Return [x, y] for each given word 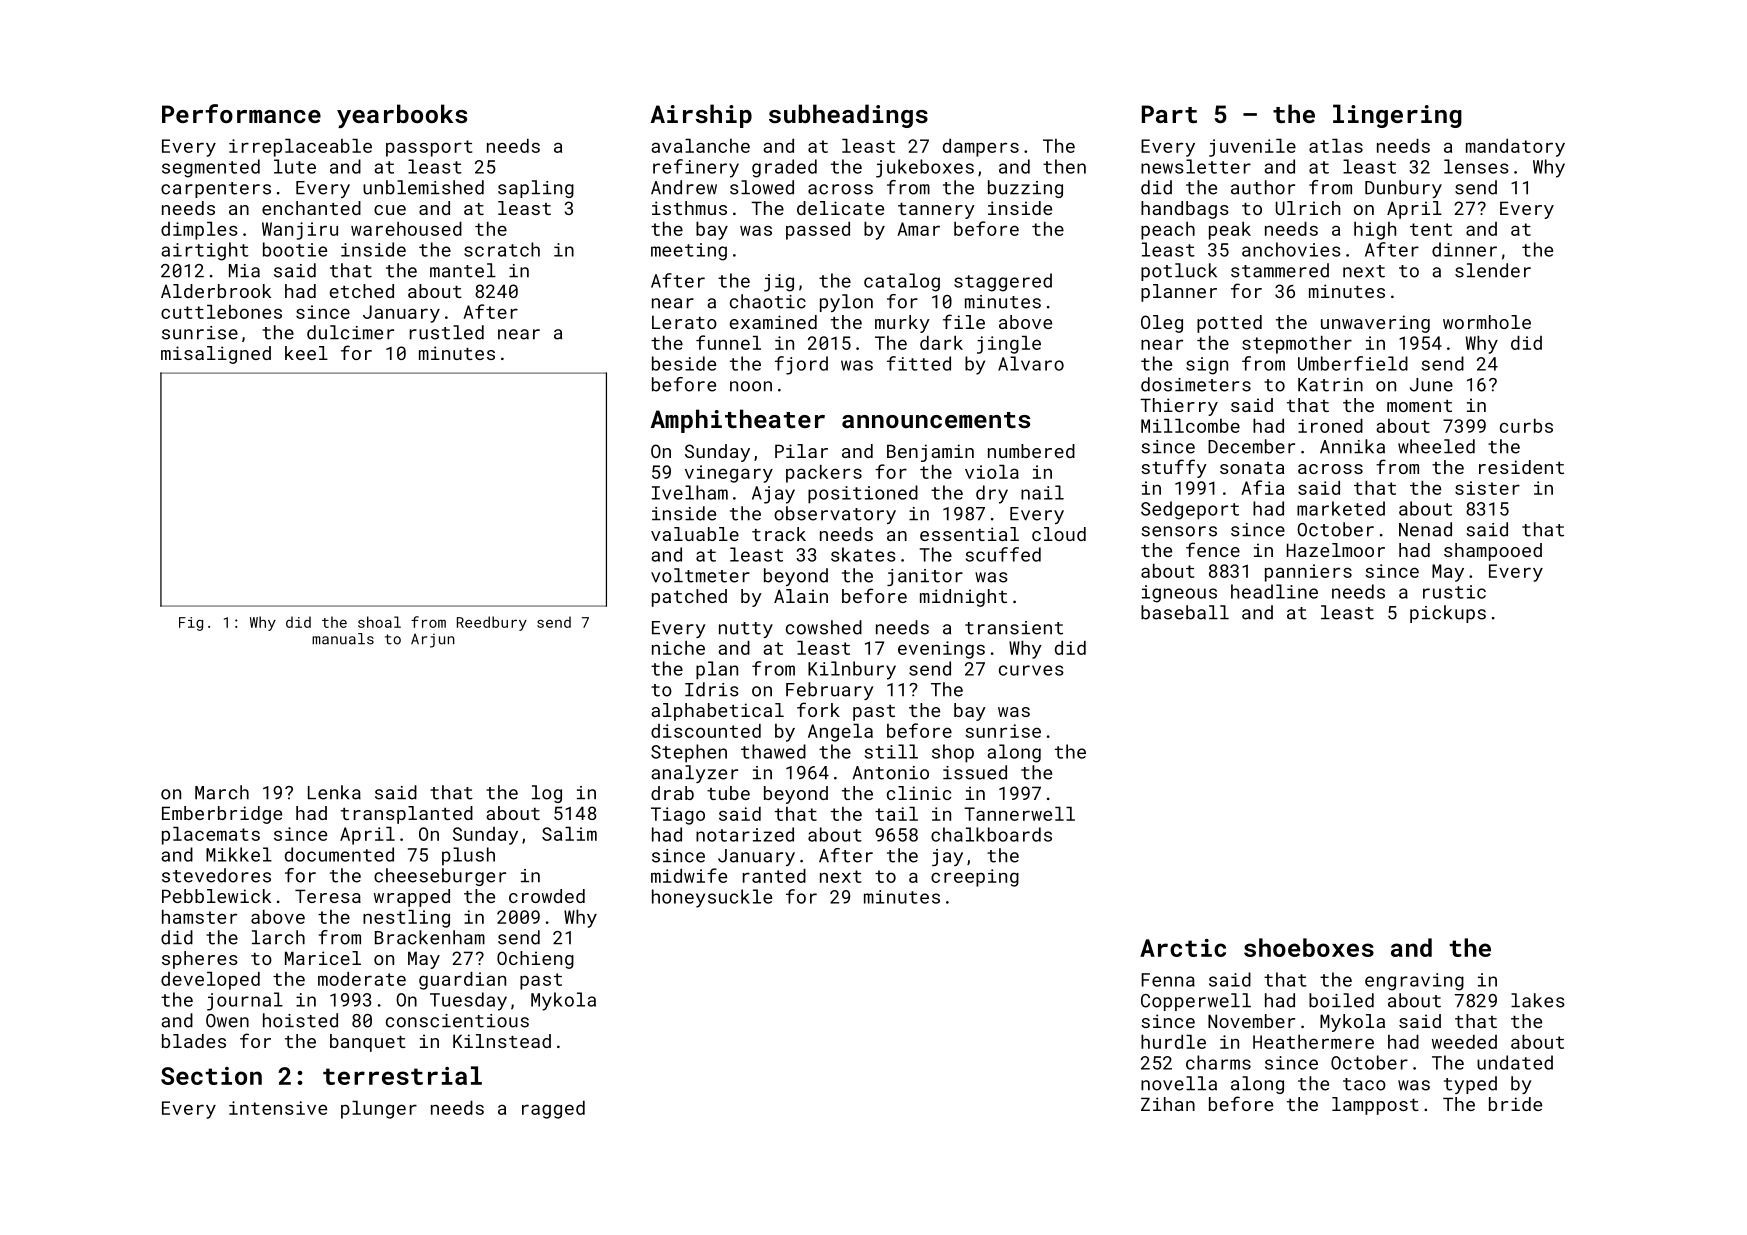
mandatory [1515, 148]
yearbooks [402, 116]
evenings [941, 650]
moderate [362, 979]
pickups [1448, 614]
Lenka [334, 792]
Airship [701, 116]
